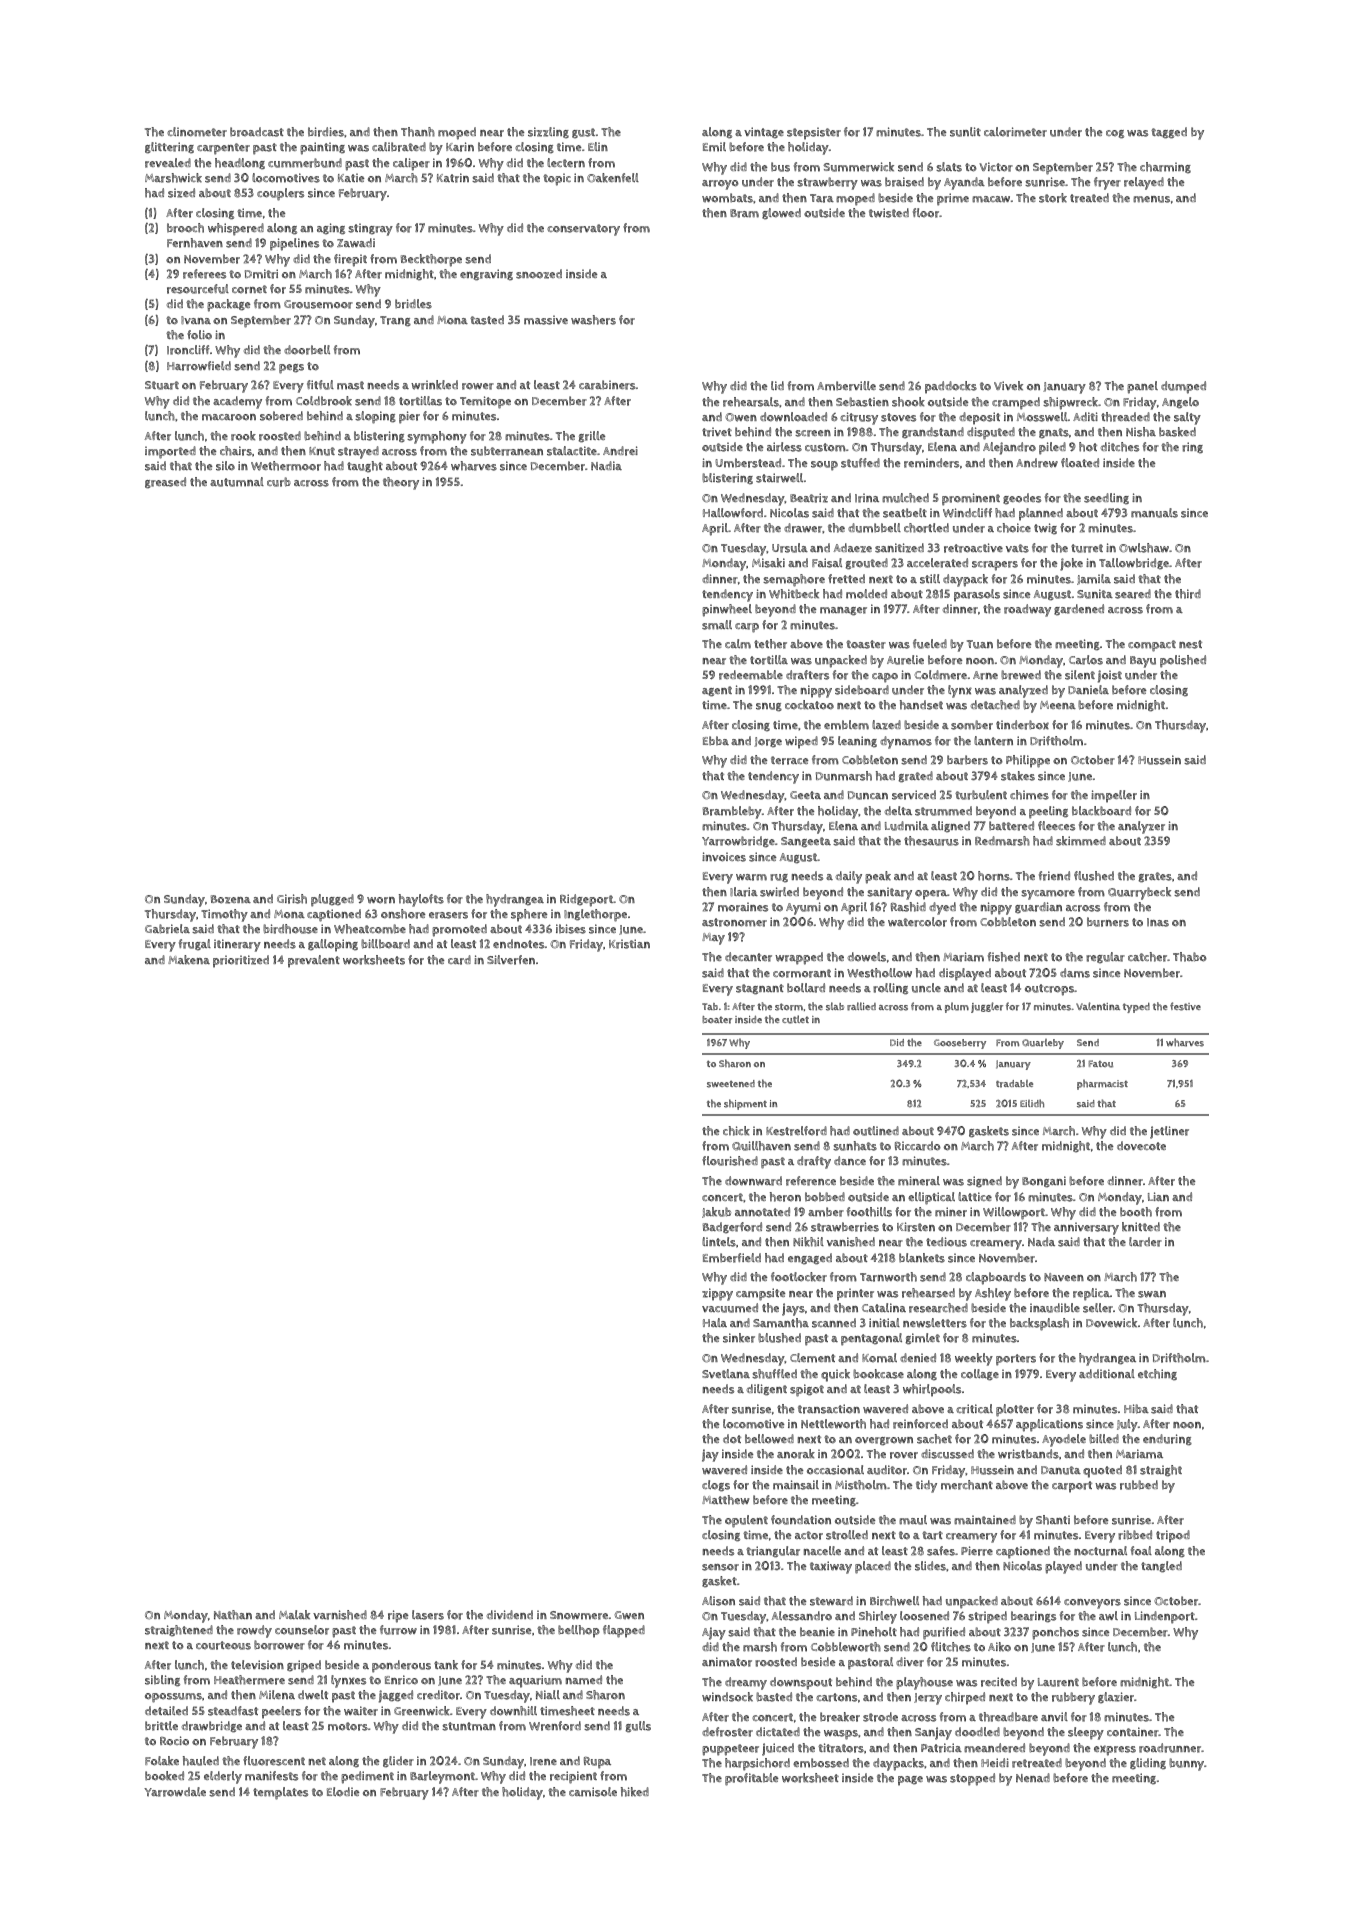 The image size is (1354, 1915). Describe the element at coordinates (717, 691) in the document. I see `agent` at that location.
